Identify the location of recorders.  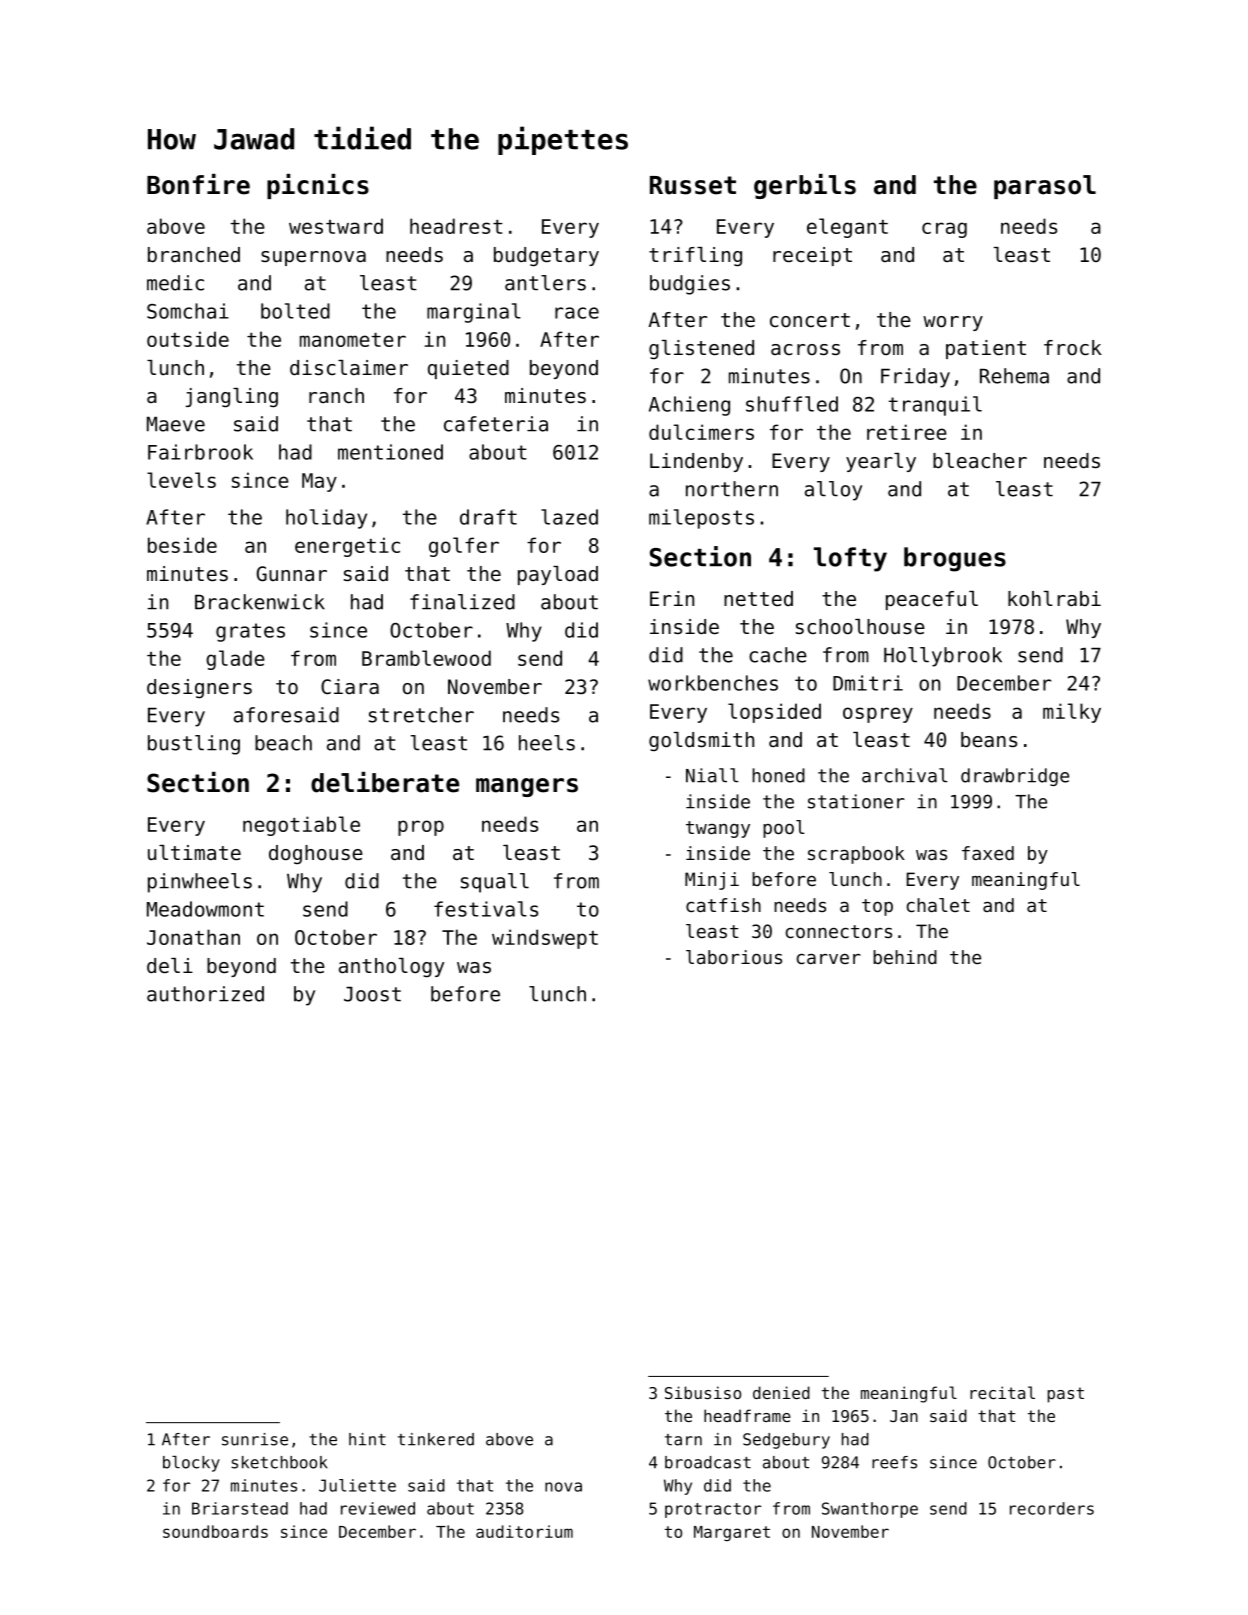
(1052, 1508).
